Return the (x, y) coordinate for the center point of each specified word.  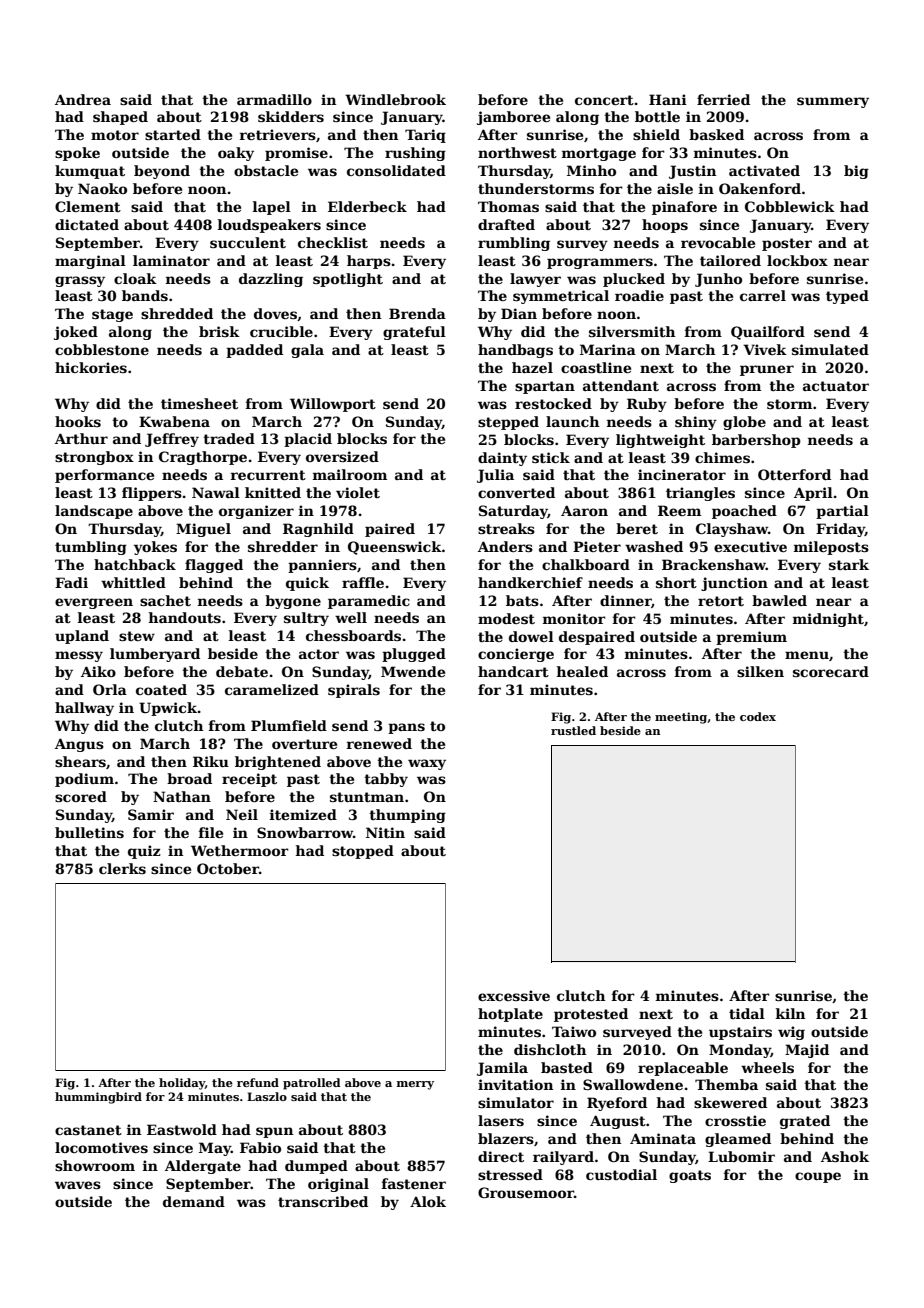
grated (805, 1122)
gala (307, 351)
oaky (236, 154)
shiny (696, 423)
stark (849, 564)
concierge (516, 655)
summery (833, 102)
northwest (517, 152)
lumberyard (155, 655)
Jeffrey (172, 440)
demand (194, 1201)
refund (258, 1082)
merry (415, 1085)
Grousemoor (526, 1192)
